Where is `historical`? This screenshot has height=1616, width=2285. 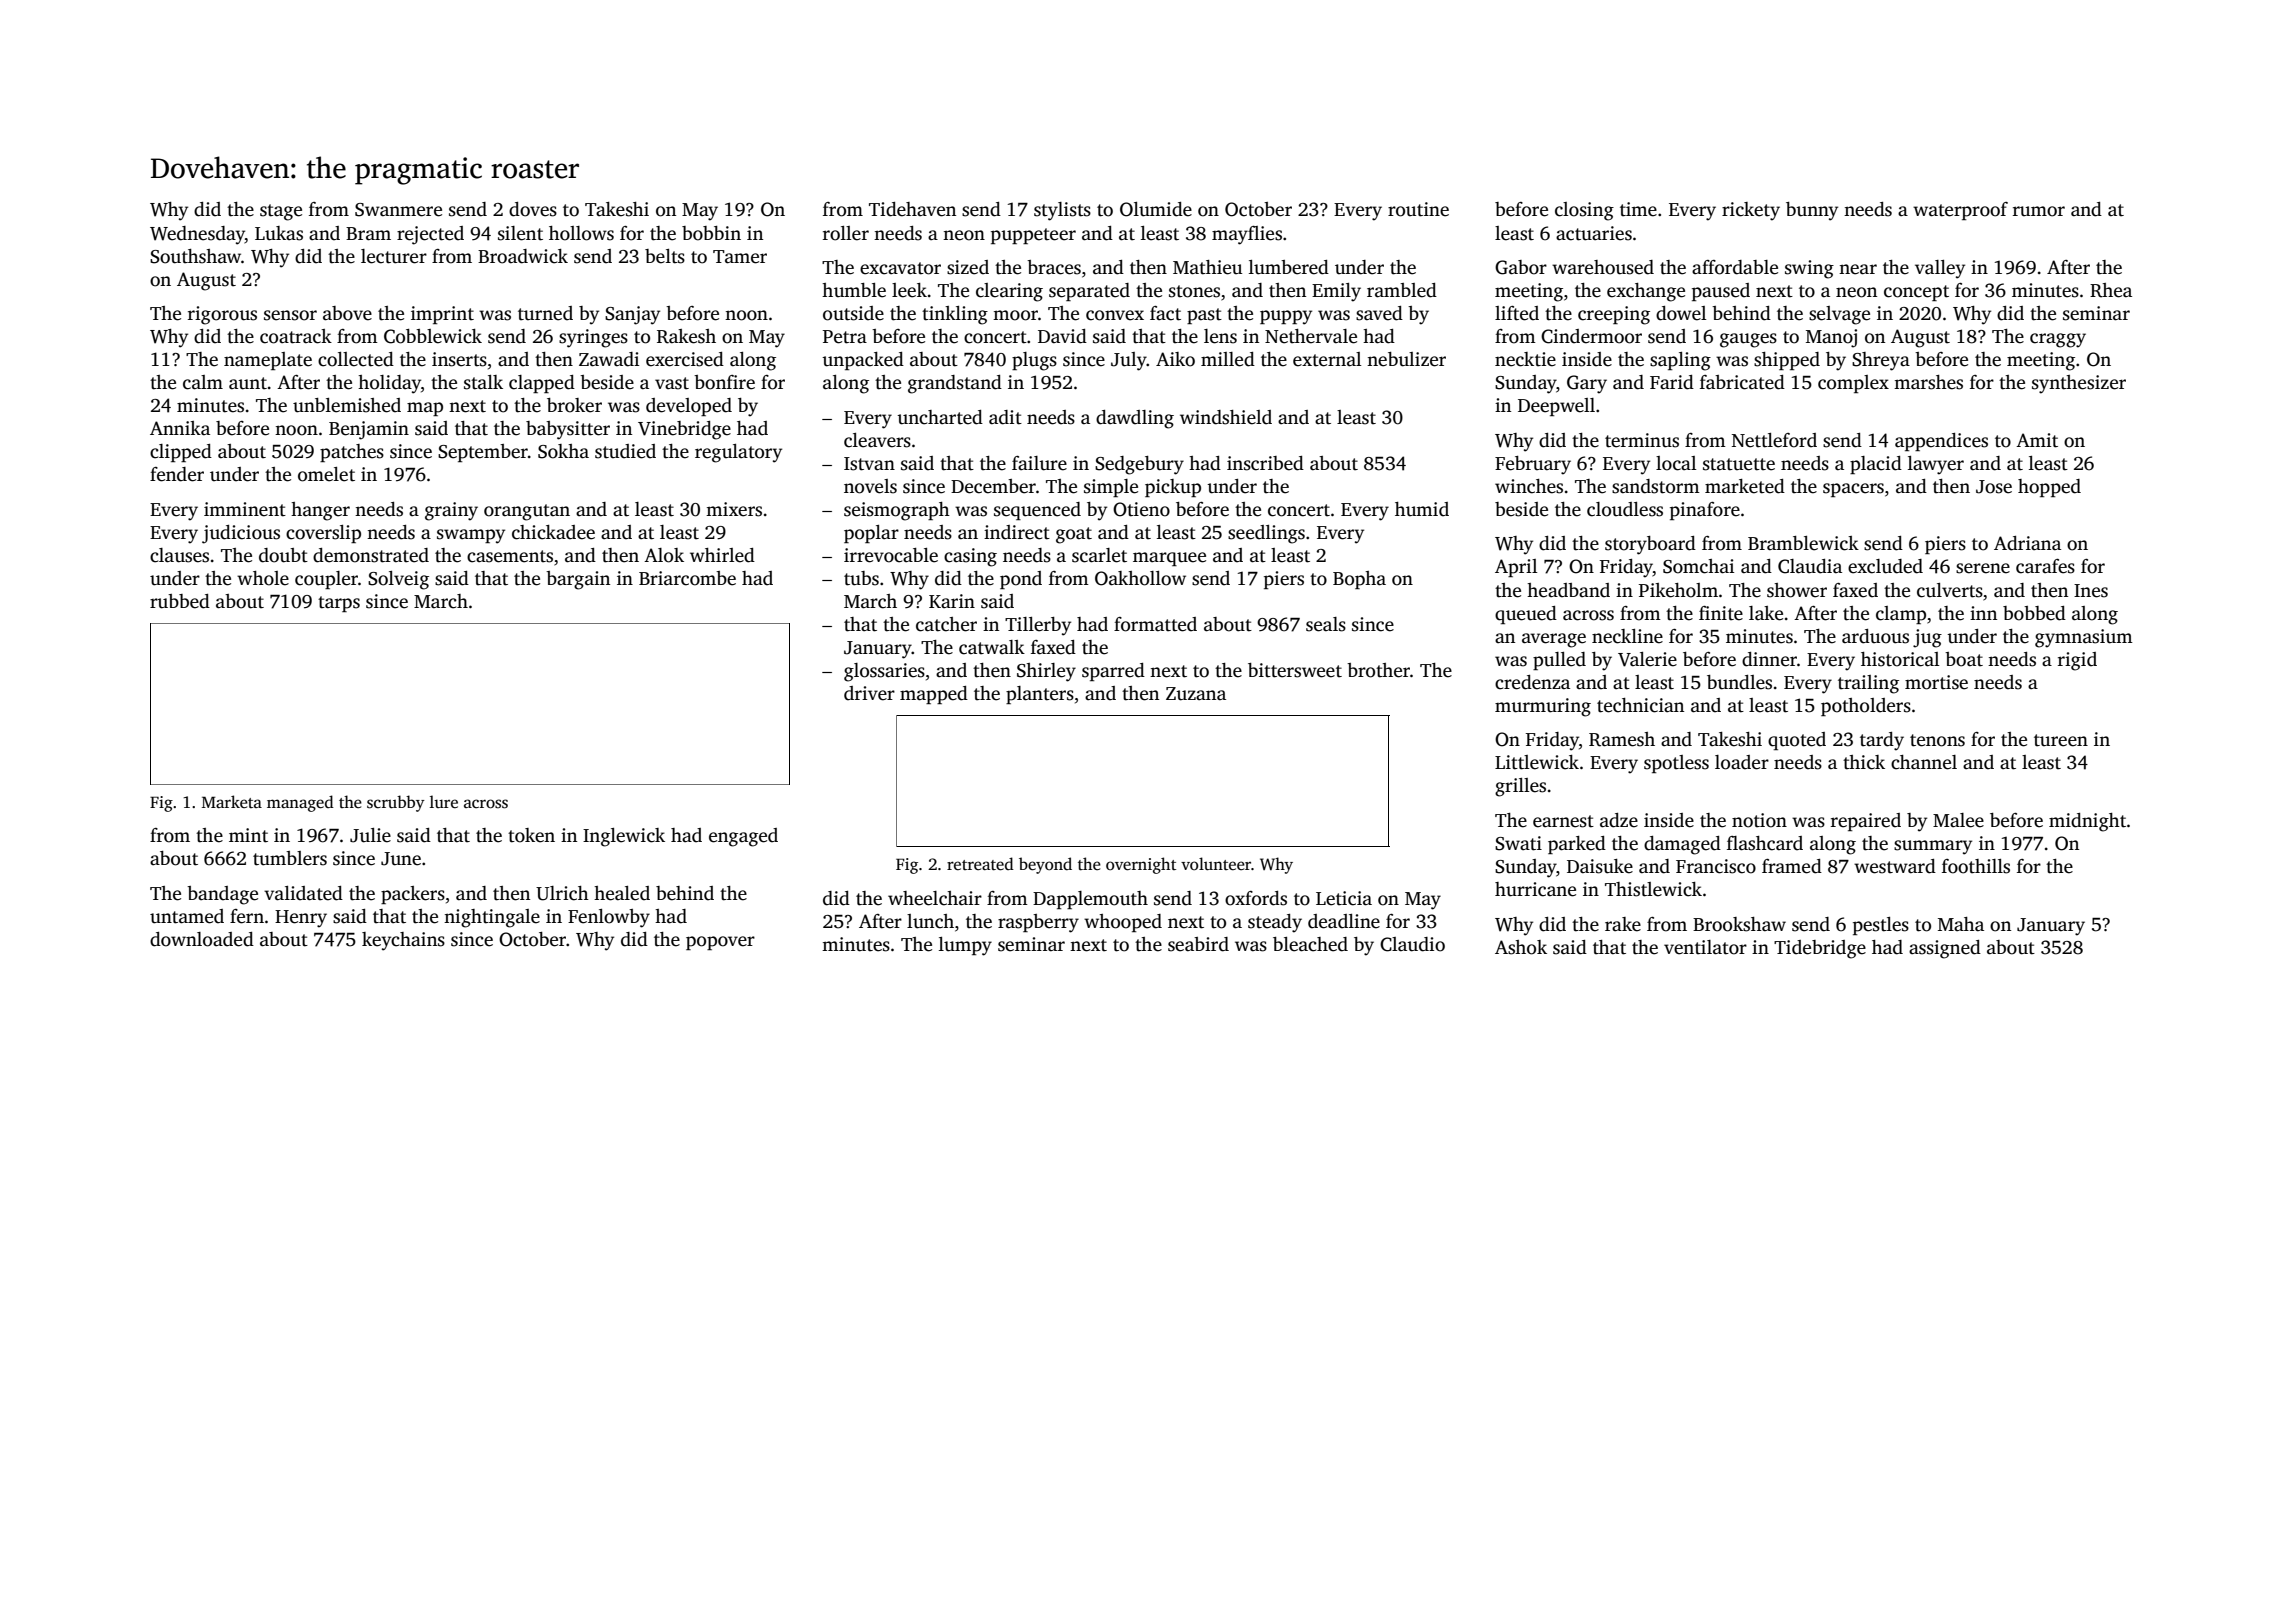
historical is located at coordinates (1900, 659).
